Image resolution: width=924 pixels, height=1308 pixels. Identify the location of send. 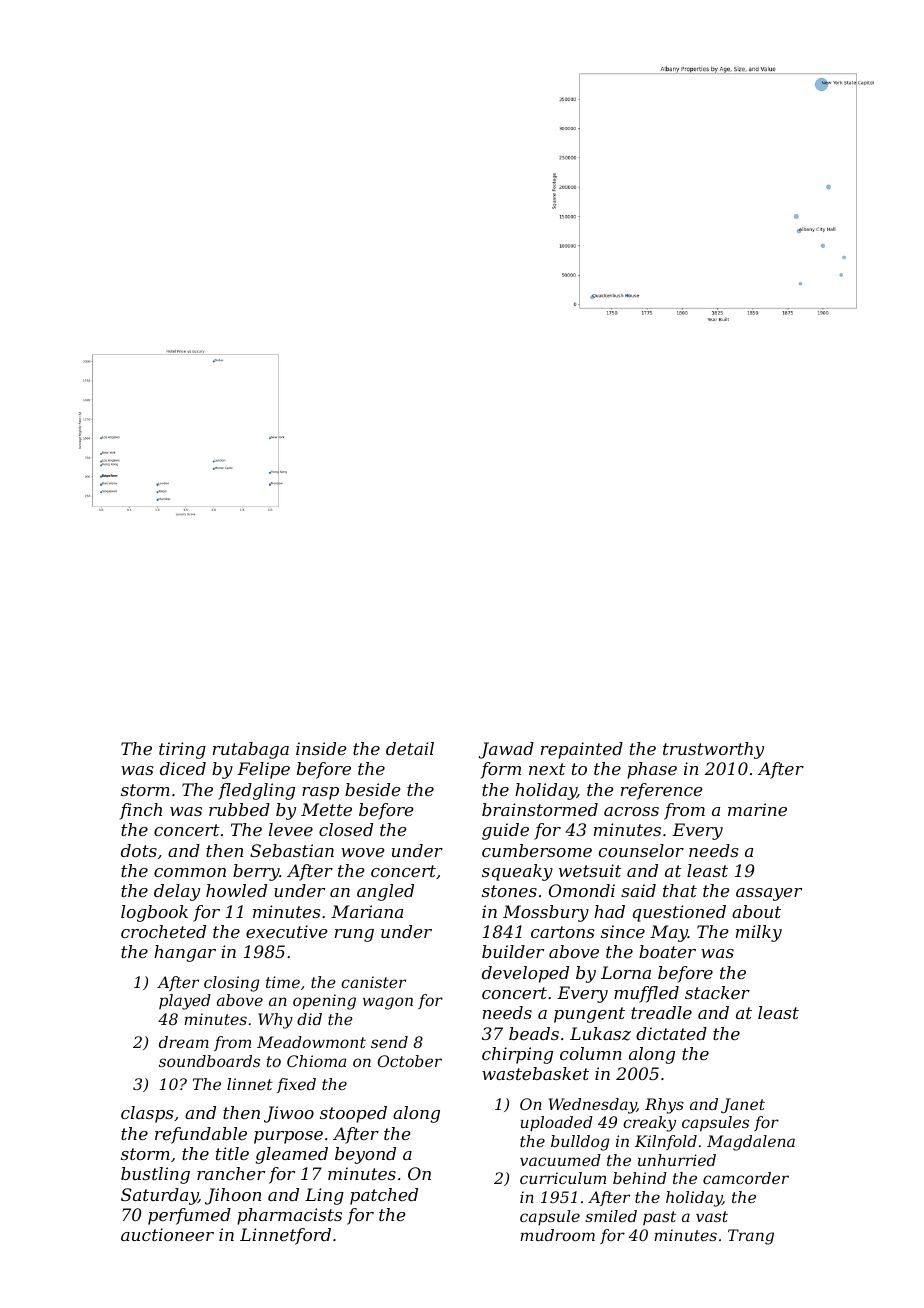
(389, 1042).
